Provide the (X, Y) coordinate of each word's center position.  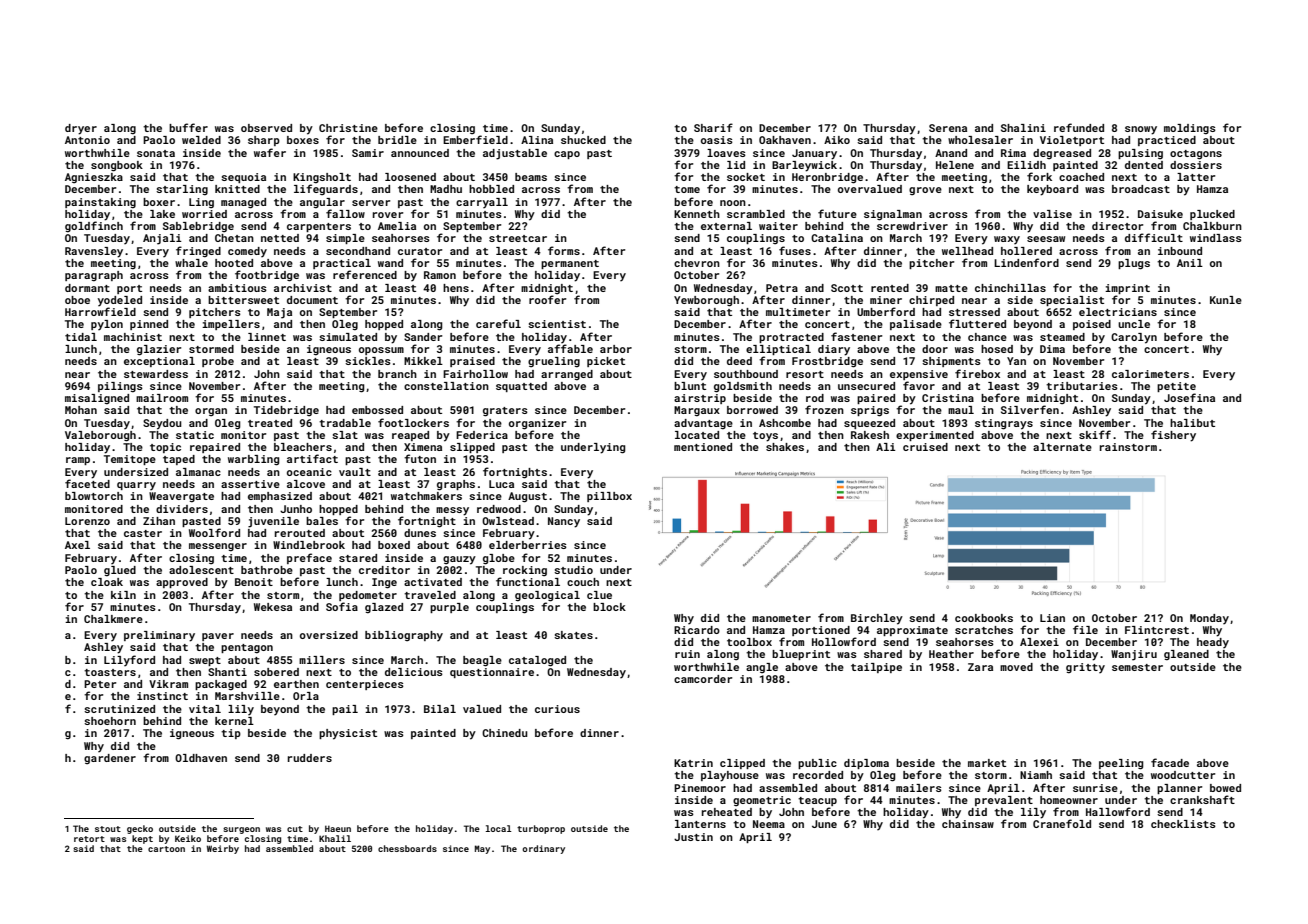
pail (345, 710)
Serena (948, 128)
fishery (1173, 436)
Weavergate (181, 497)
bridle (397, 140)
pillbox (609, 497)
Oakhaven (785, 140)
